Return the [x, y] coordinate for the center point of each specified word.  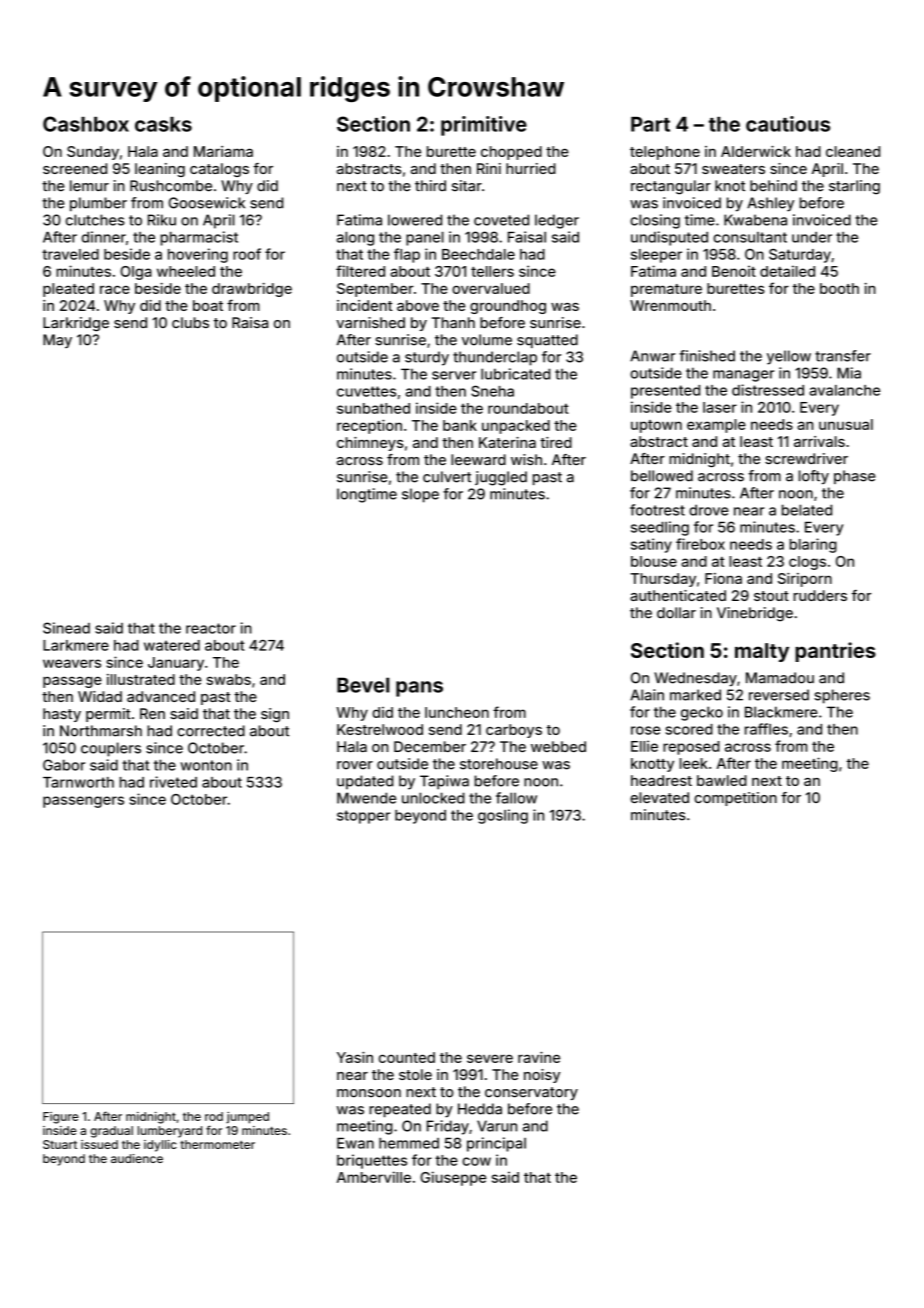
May [57, 341]
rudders [820, 595]
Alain [647, 695]
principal [496, 1144]
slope [420, 495]
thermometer [217, 1144]
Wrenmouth [670, 305]
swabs [229, 679]
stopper [363, 817]
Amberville [374, 1177]
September [375, 290]
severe [490, 1058]
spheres [842, 696]
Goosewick [207, 203]
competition [735, 799]
